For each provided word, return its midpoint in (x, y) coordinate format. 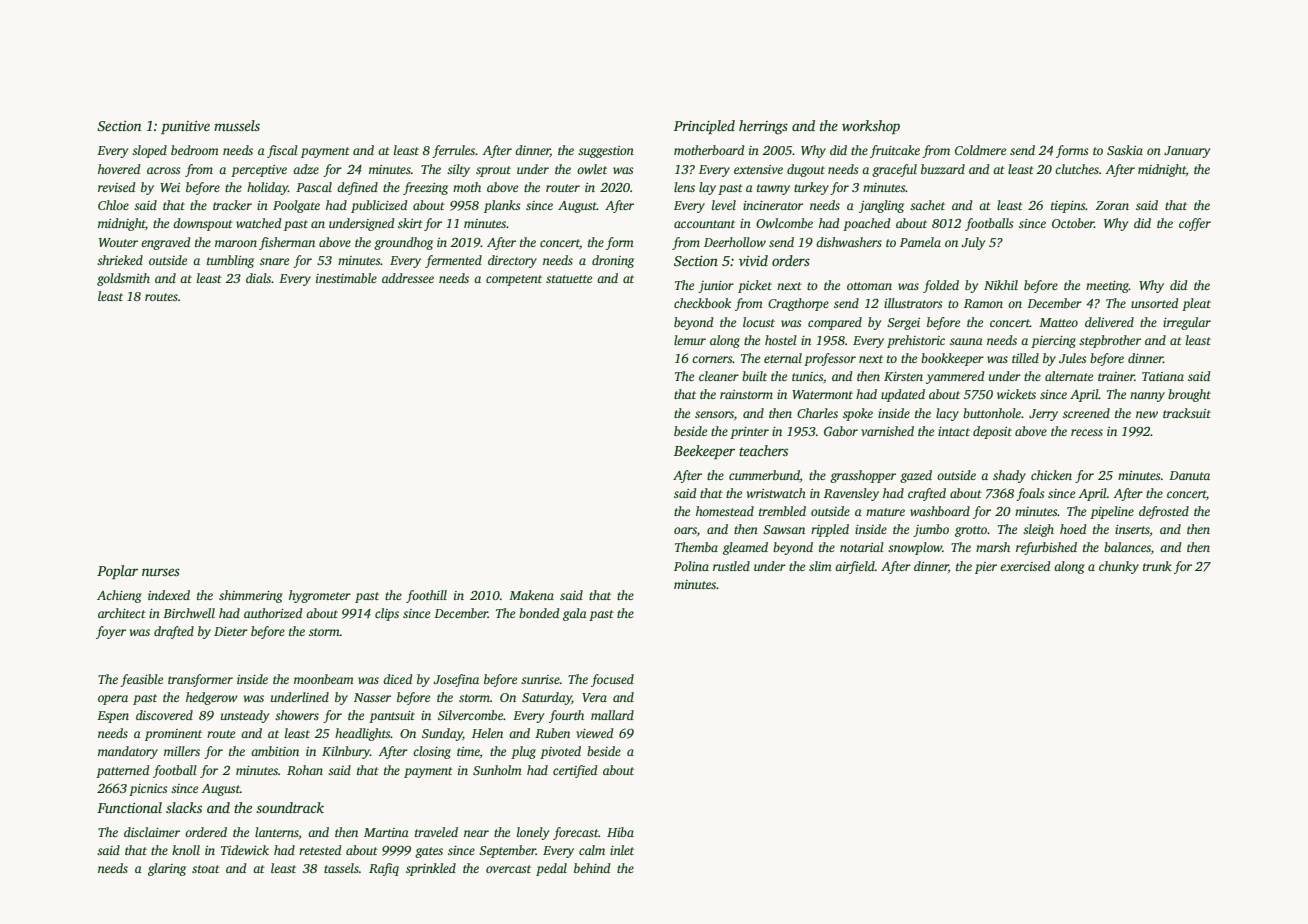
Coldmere (980, 150)
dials (258, 278)
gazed (916, 476)
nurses (161, 572)
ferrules (453, 151)
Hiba (620, 832)
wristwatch (776, 493)
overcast (508, 869)
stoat (206, 869)
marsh (993, 547)
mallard (612, 715)
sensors (714, 414)
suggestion (606, 152)
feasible (141, 680)
